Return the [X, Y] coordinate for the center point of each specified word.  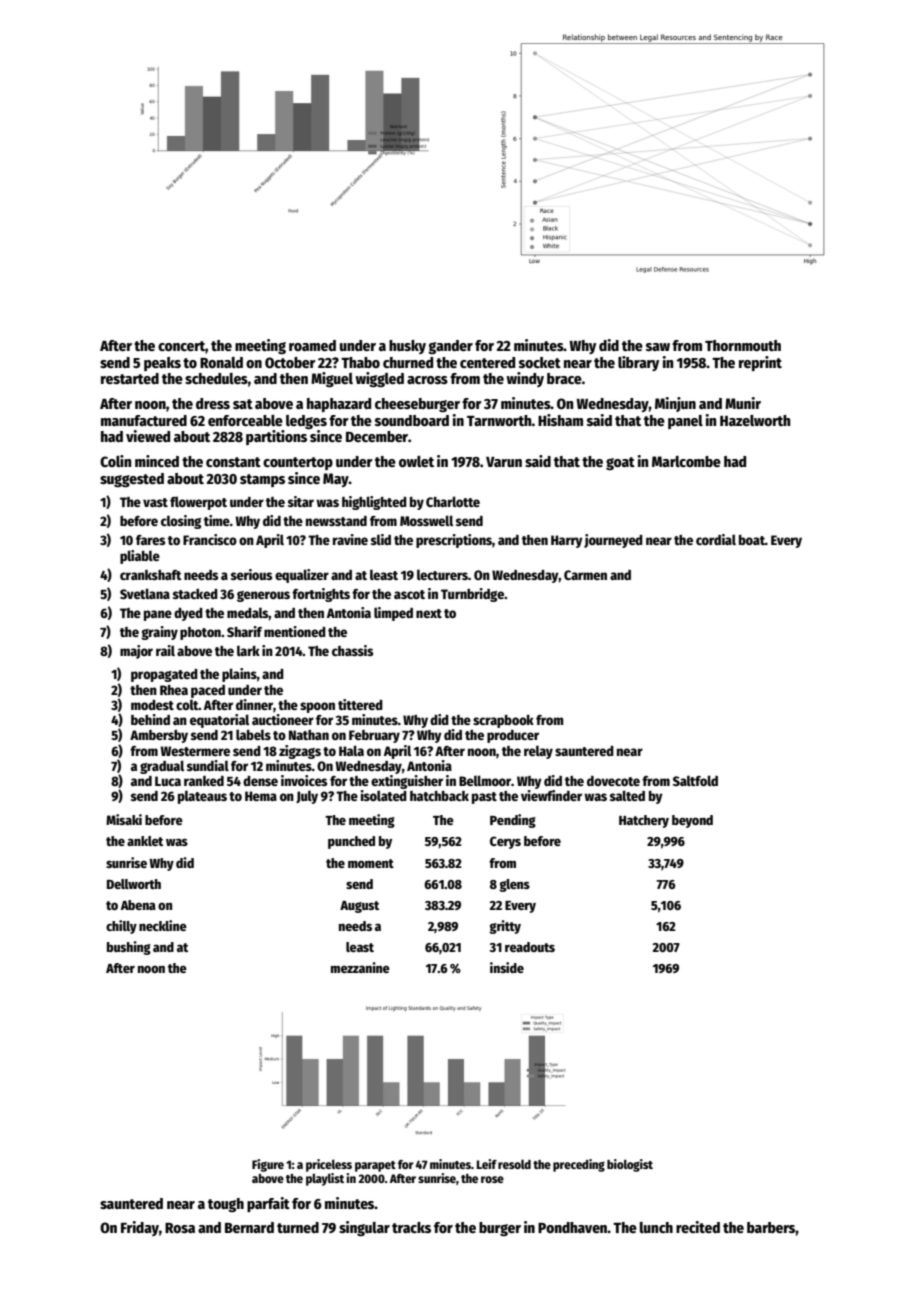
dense [260, 781]
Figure [268, 1165]
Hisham [560, 420]
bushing [129, 948]
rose [492, 1179]
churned [408, 362]
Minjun [675, 404]
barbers [771, 1227]
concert [182, 347]
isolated [383, 795]
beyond [692, 821]
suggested [132, 480]
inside [507, 967]
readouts [530, 947]
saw [658, 347]
